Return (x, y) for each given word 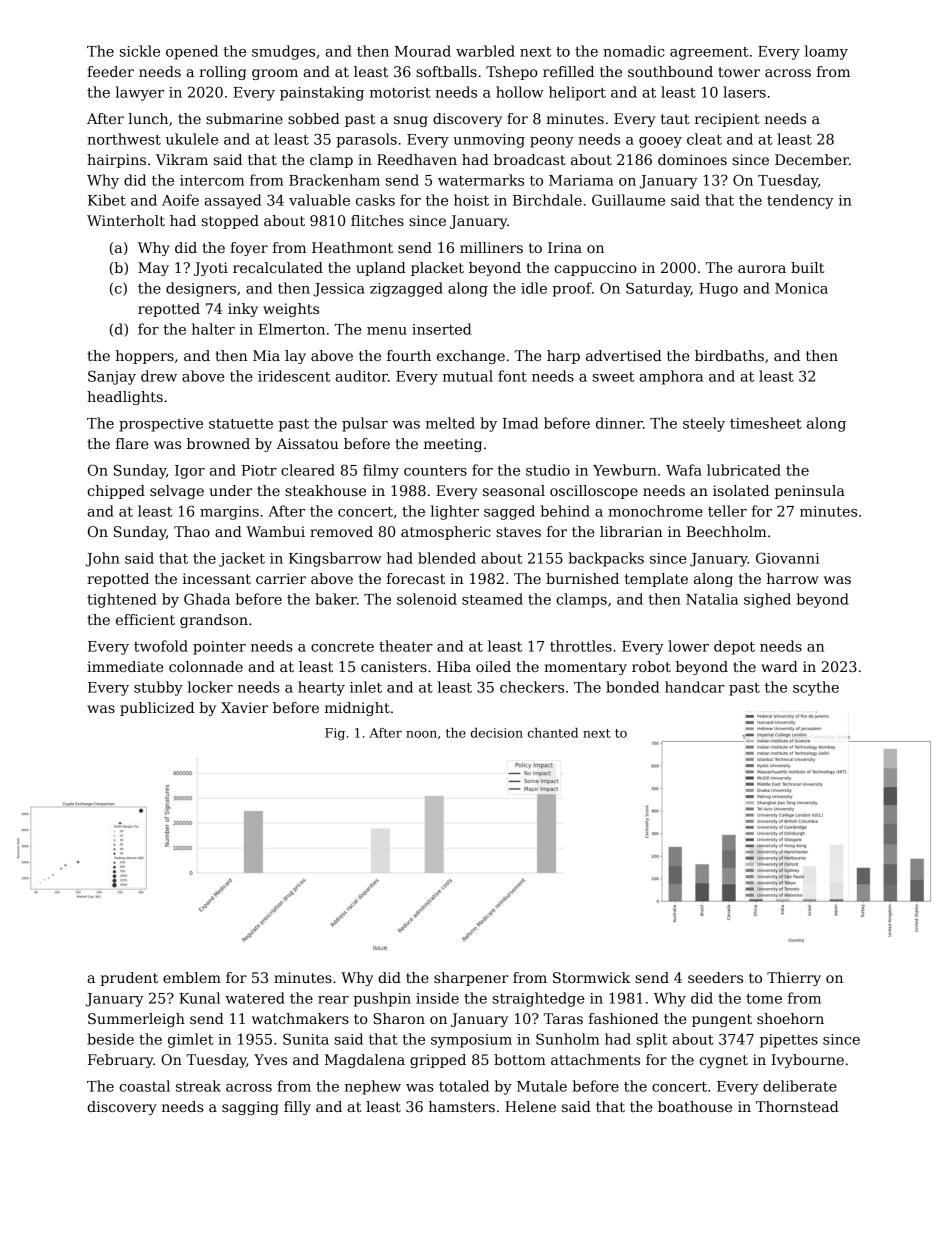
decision (497, 733)
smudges (283, 52)
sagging (250, 1108)
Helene (530, 1106)
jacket (242, 559)
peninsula (810, 492)
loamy (826, 52)
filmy (381, 471)
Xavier (244, 707)
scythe (816, 688)
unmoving (489, 141)
